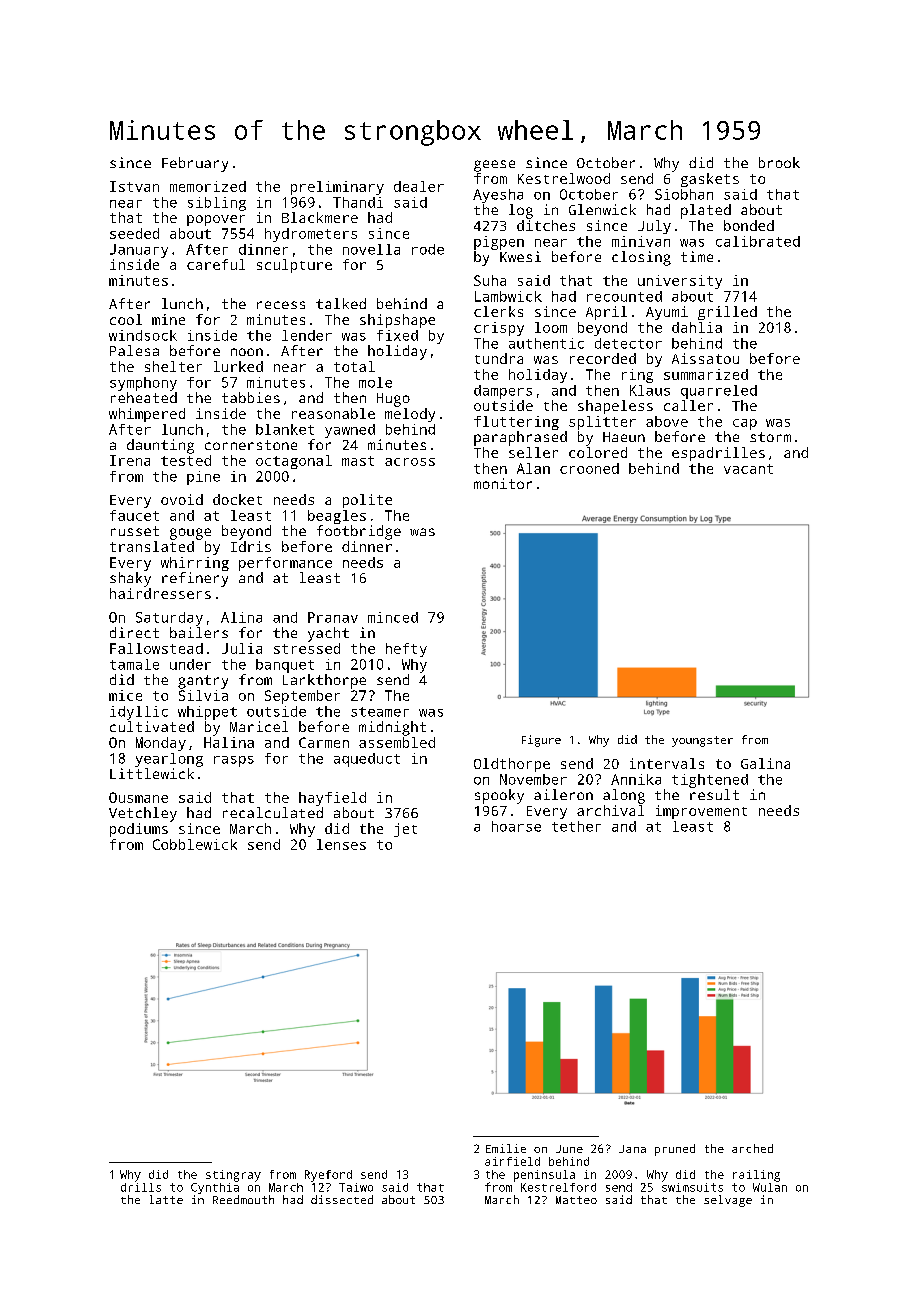 The height and width of the screenshot is (1308, 924). What do you see at coordinates (499, 243) in the screenshot?
I see `pigpen` at bounding box center [499, 243].
